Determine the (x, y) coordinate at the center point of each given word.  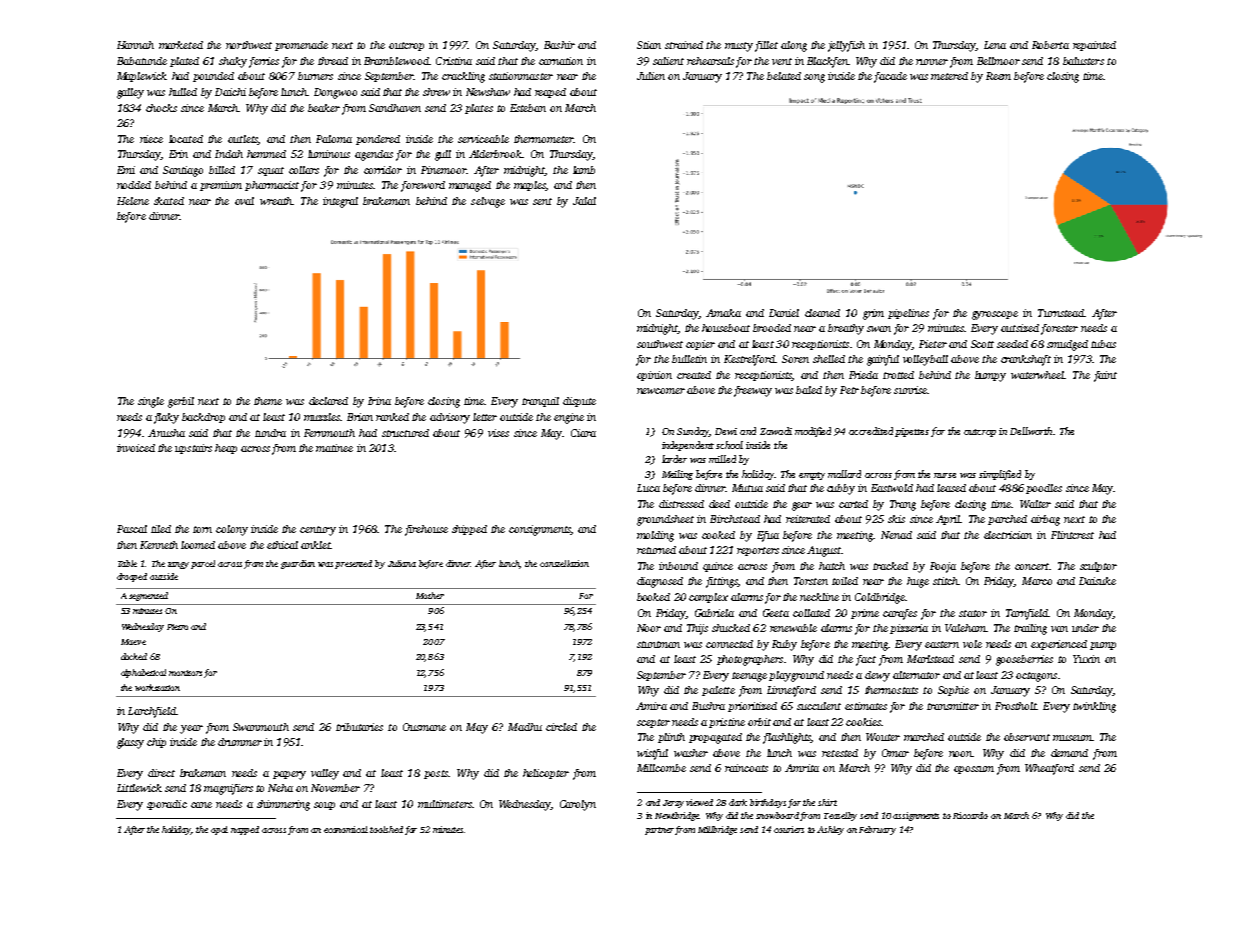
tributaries (359, 727)
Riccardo (970, 815)
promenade (301, 46)
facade (890, 77)
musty (739, 47)
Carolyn (578, 805)
